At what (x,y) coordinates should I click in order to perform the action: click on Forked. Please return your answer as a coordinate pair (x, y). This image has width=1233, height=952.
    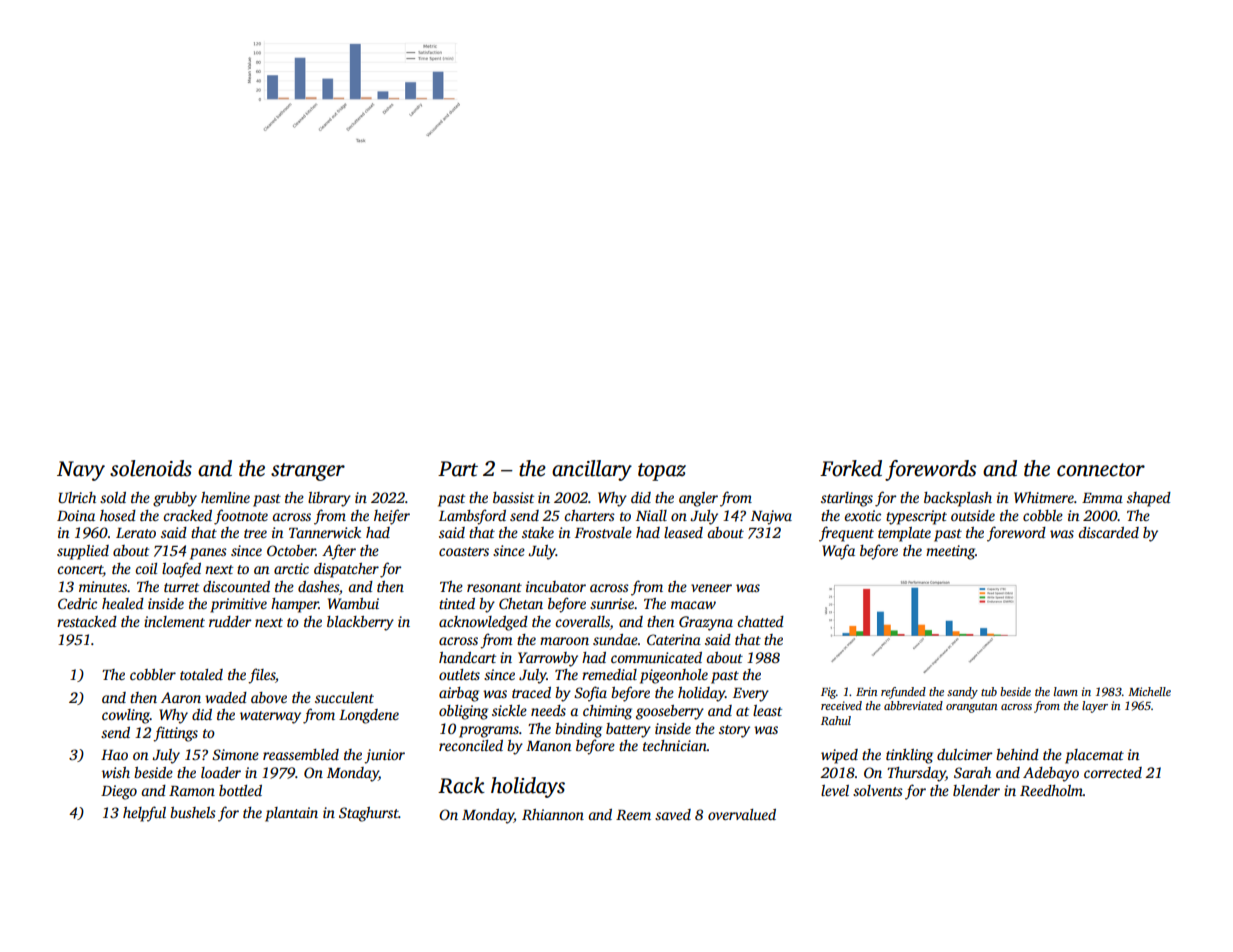
    Looking at the image, I should click on (851, 468).
